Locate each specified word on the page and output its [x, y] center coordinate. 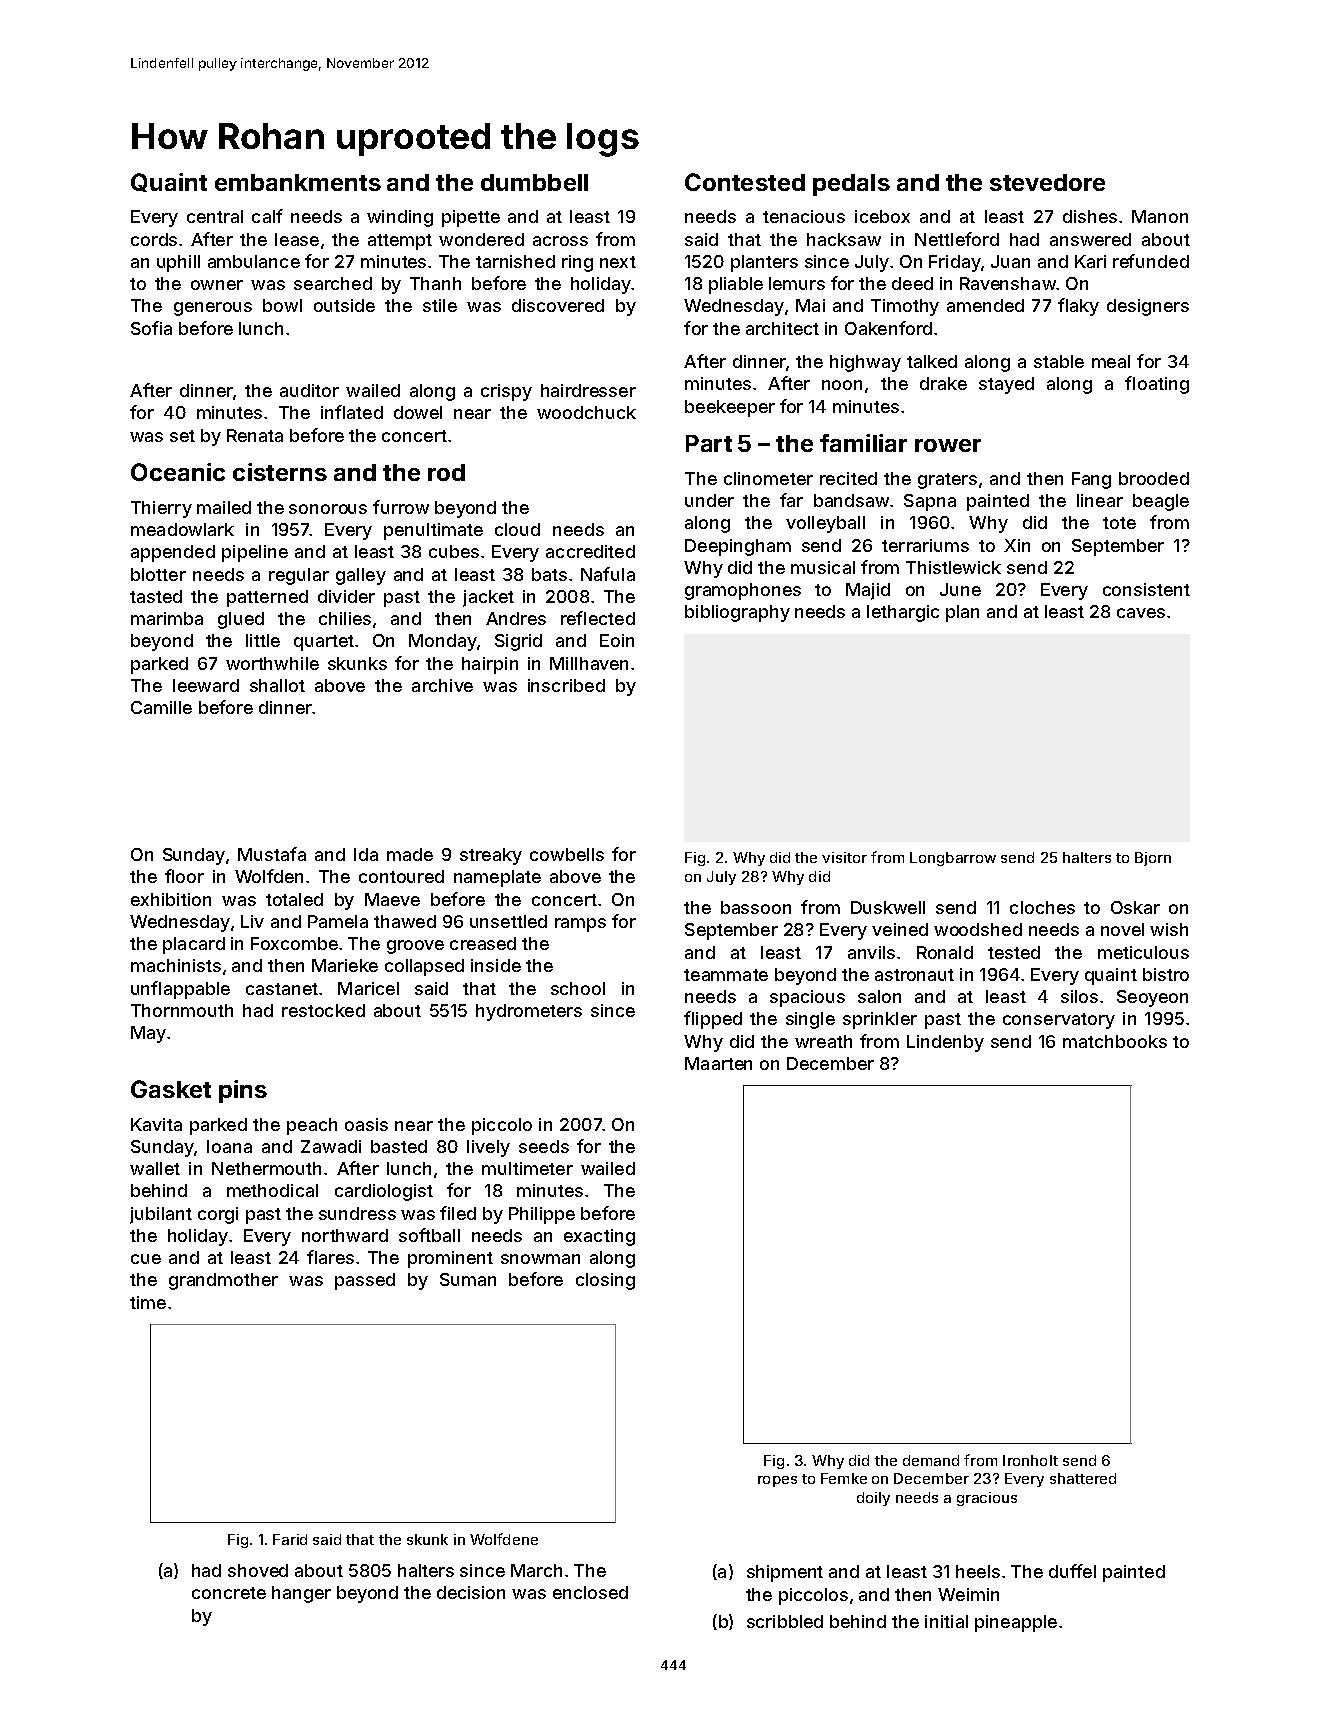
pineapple [1016, 1623]
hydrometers [529, 1012]
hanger [301, 1594]
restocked [323, 1010]
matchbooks [1115, 1041]
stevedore [1047, 182]
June [960, 589]
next [618, 262]
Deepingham [738, 547]
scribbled [785, 1621]
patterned [267, 598]
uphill [178, 263]
